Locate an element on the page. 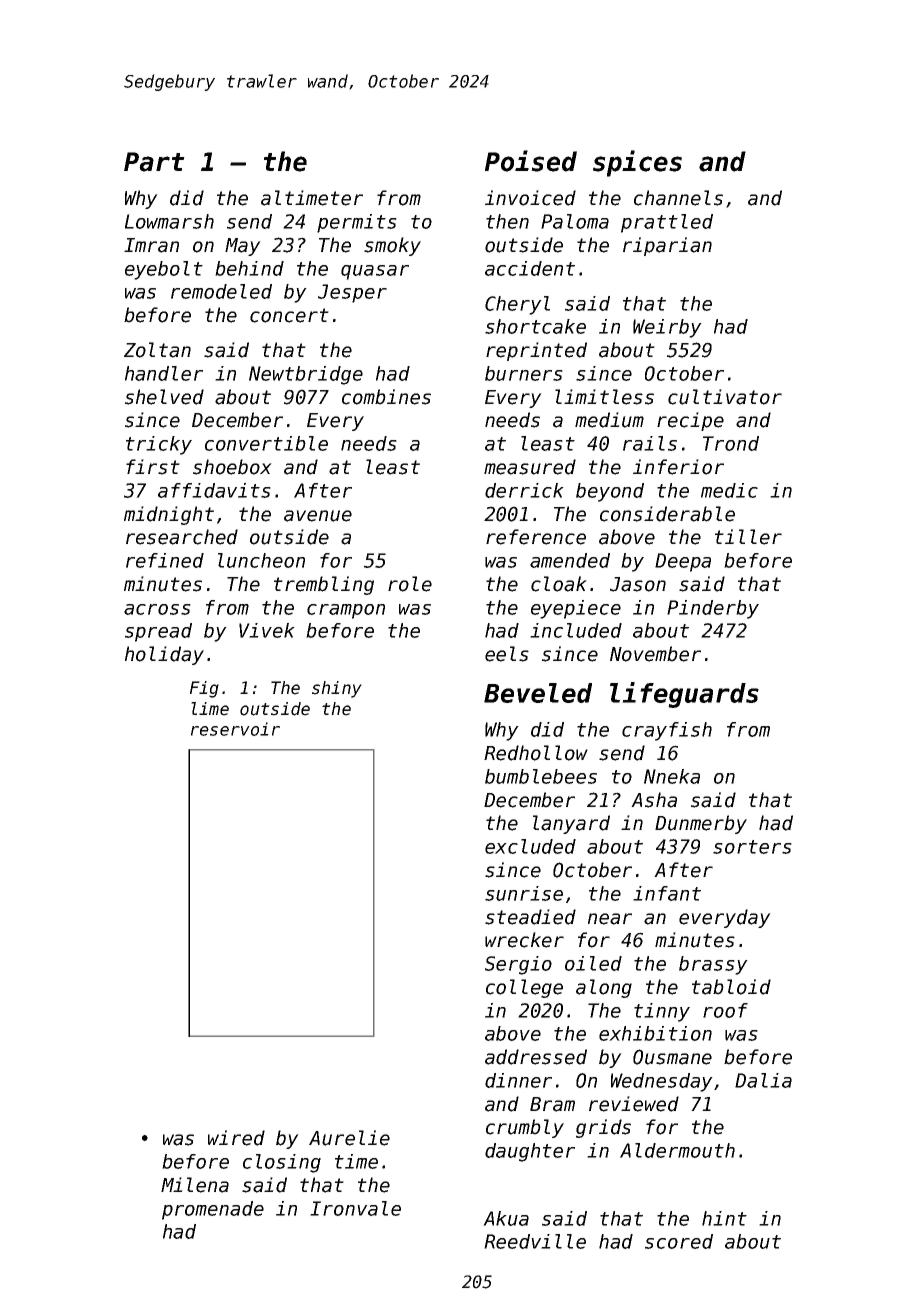  Dalia is located at coordinates (763, 1080).
